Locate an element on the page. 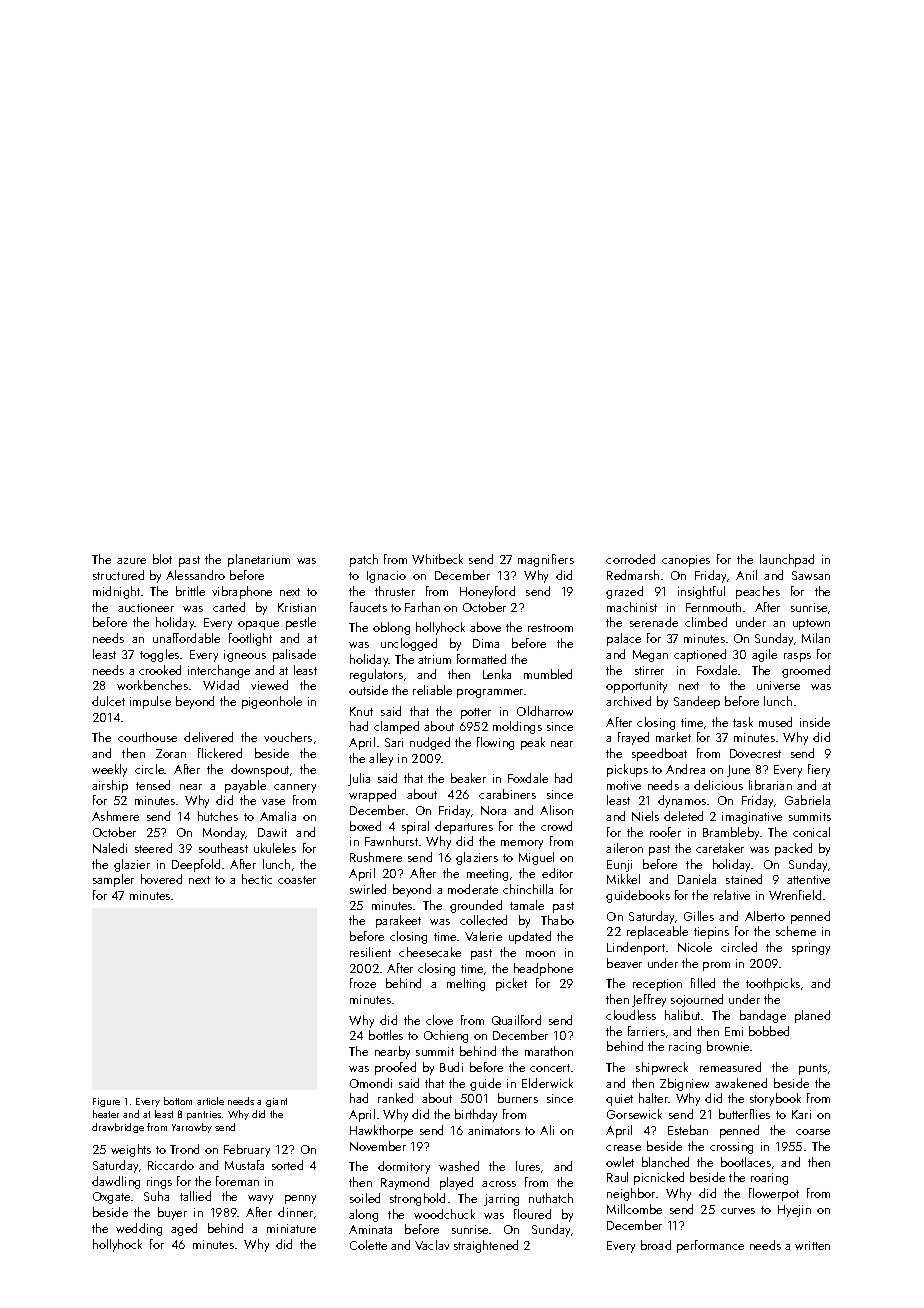  parakeet is located at coordinates (398, 921).
